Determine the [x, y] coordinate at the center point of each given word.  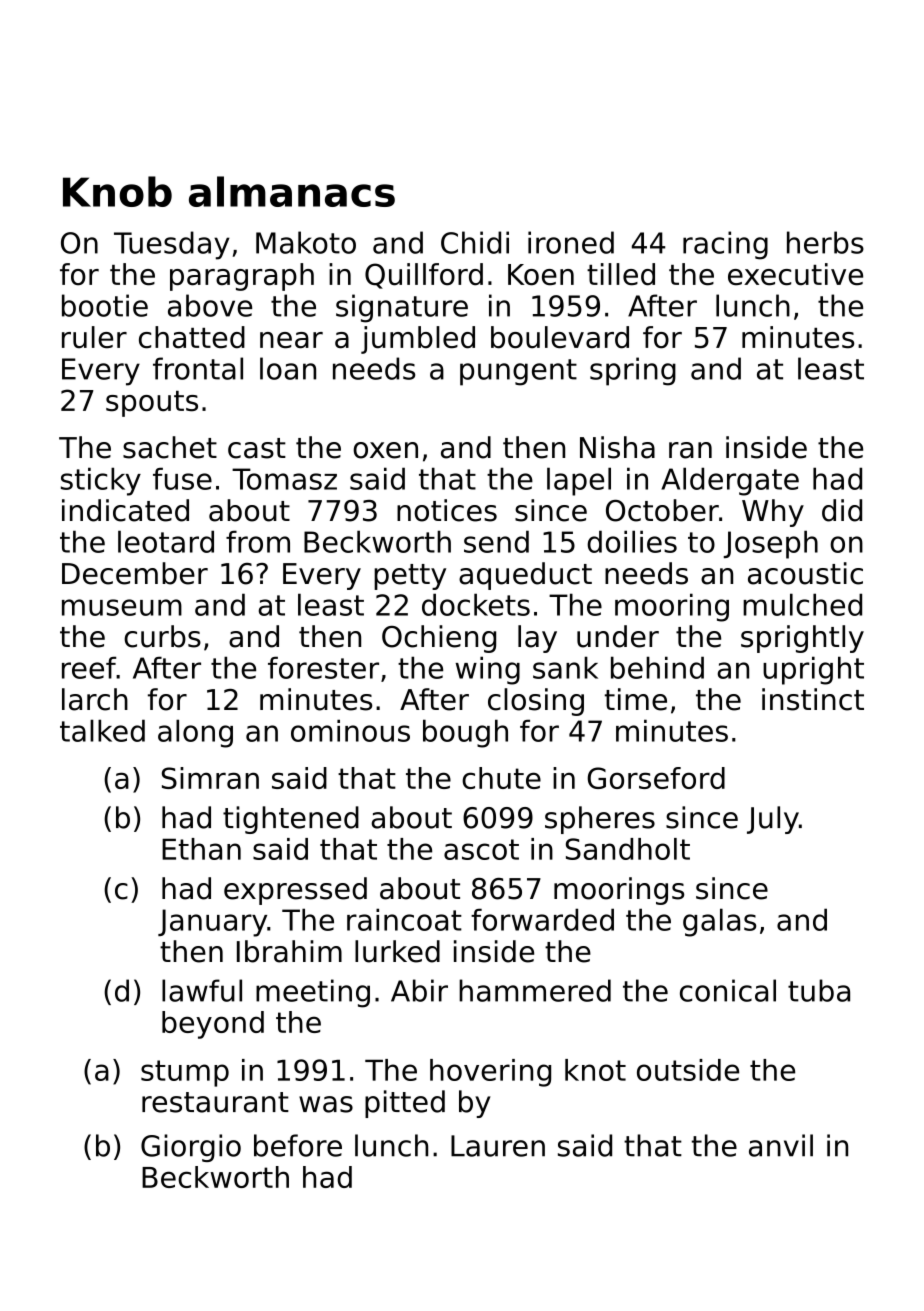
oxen [385, 450]
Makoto [306, 242]
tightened [291, 820]
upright [813, 670]
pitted [405, 1104]
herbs [825, 242]
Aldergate [730, 481]
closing [536, 702]
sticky [101, 481]
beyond [213, 1025]
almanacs [292, 191]
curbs [162, 636]
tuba [819, 990]
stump [185, 1073]
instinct [813, 699]
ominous [350, 730]
